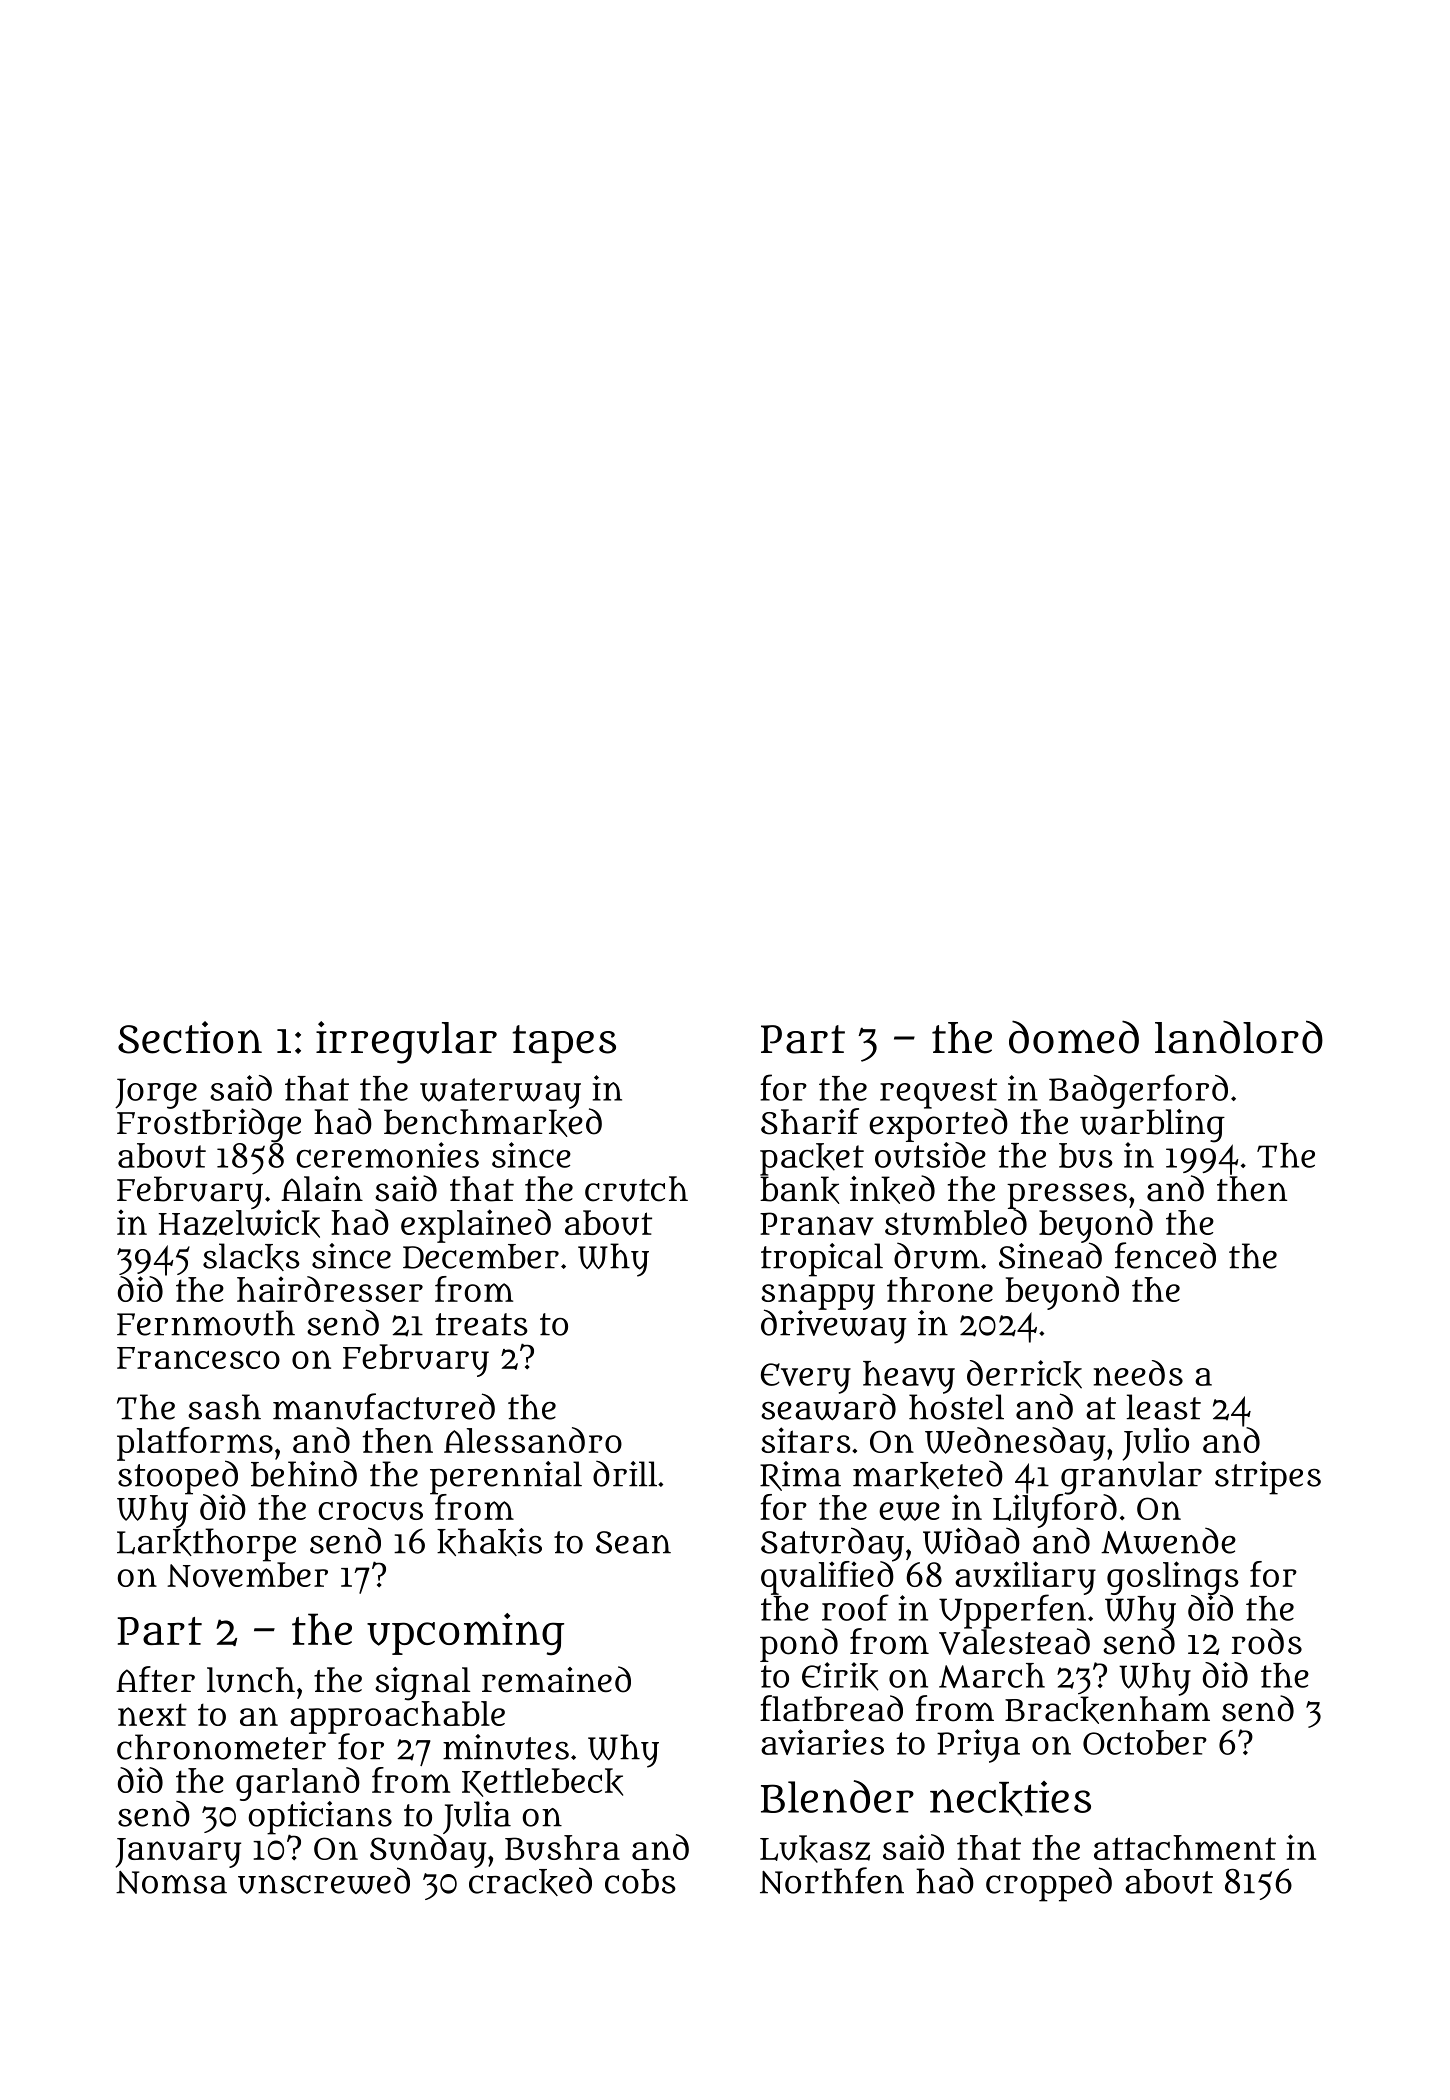  I want to click on Blender, so click(837, 1796).
